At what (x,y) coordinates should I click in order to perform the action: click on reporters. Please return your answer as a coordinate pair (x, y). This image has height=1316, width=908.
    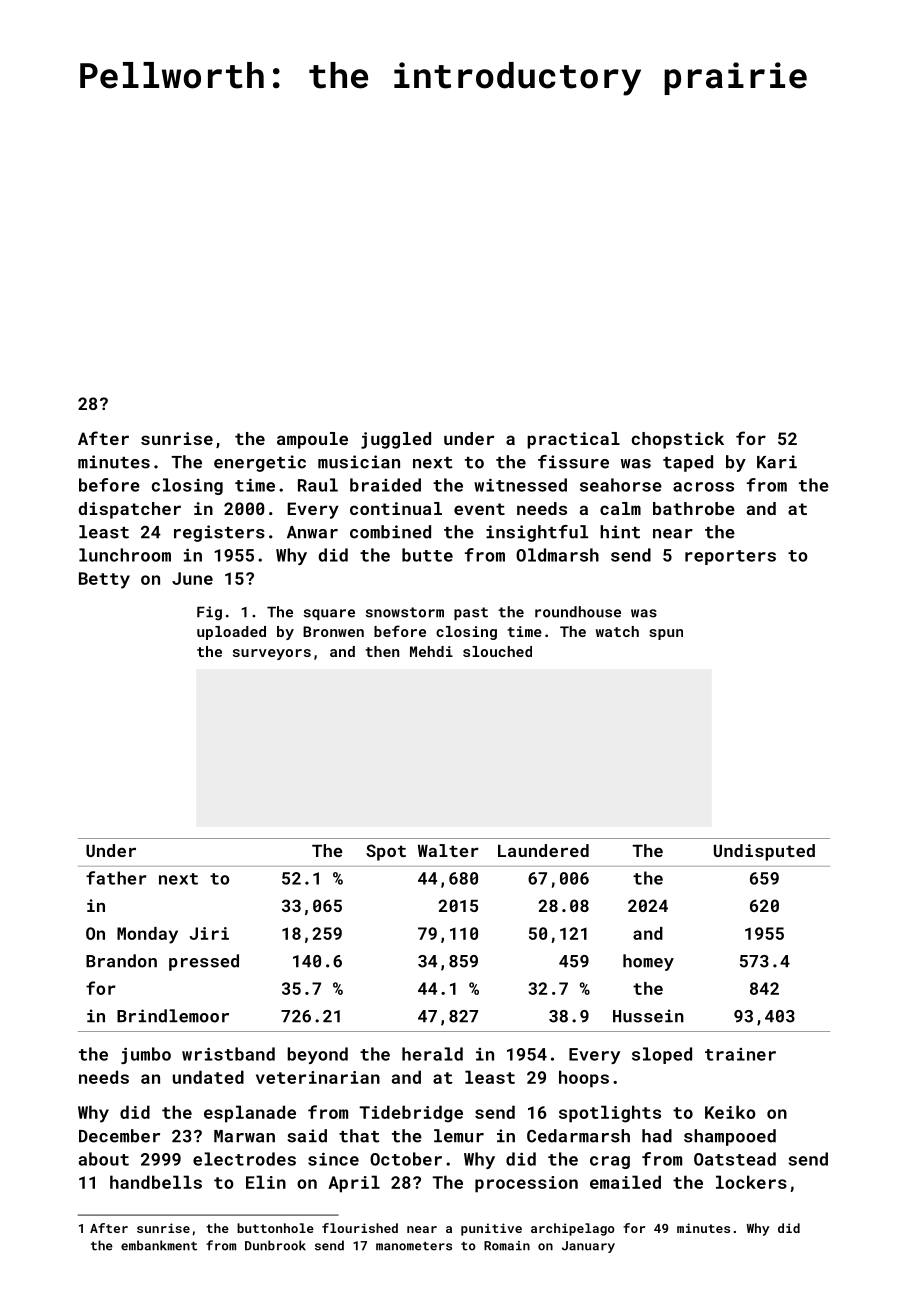
    Looking at the image, I should click on (730, 557).
